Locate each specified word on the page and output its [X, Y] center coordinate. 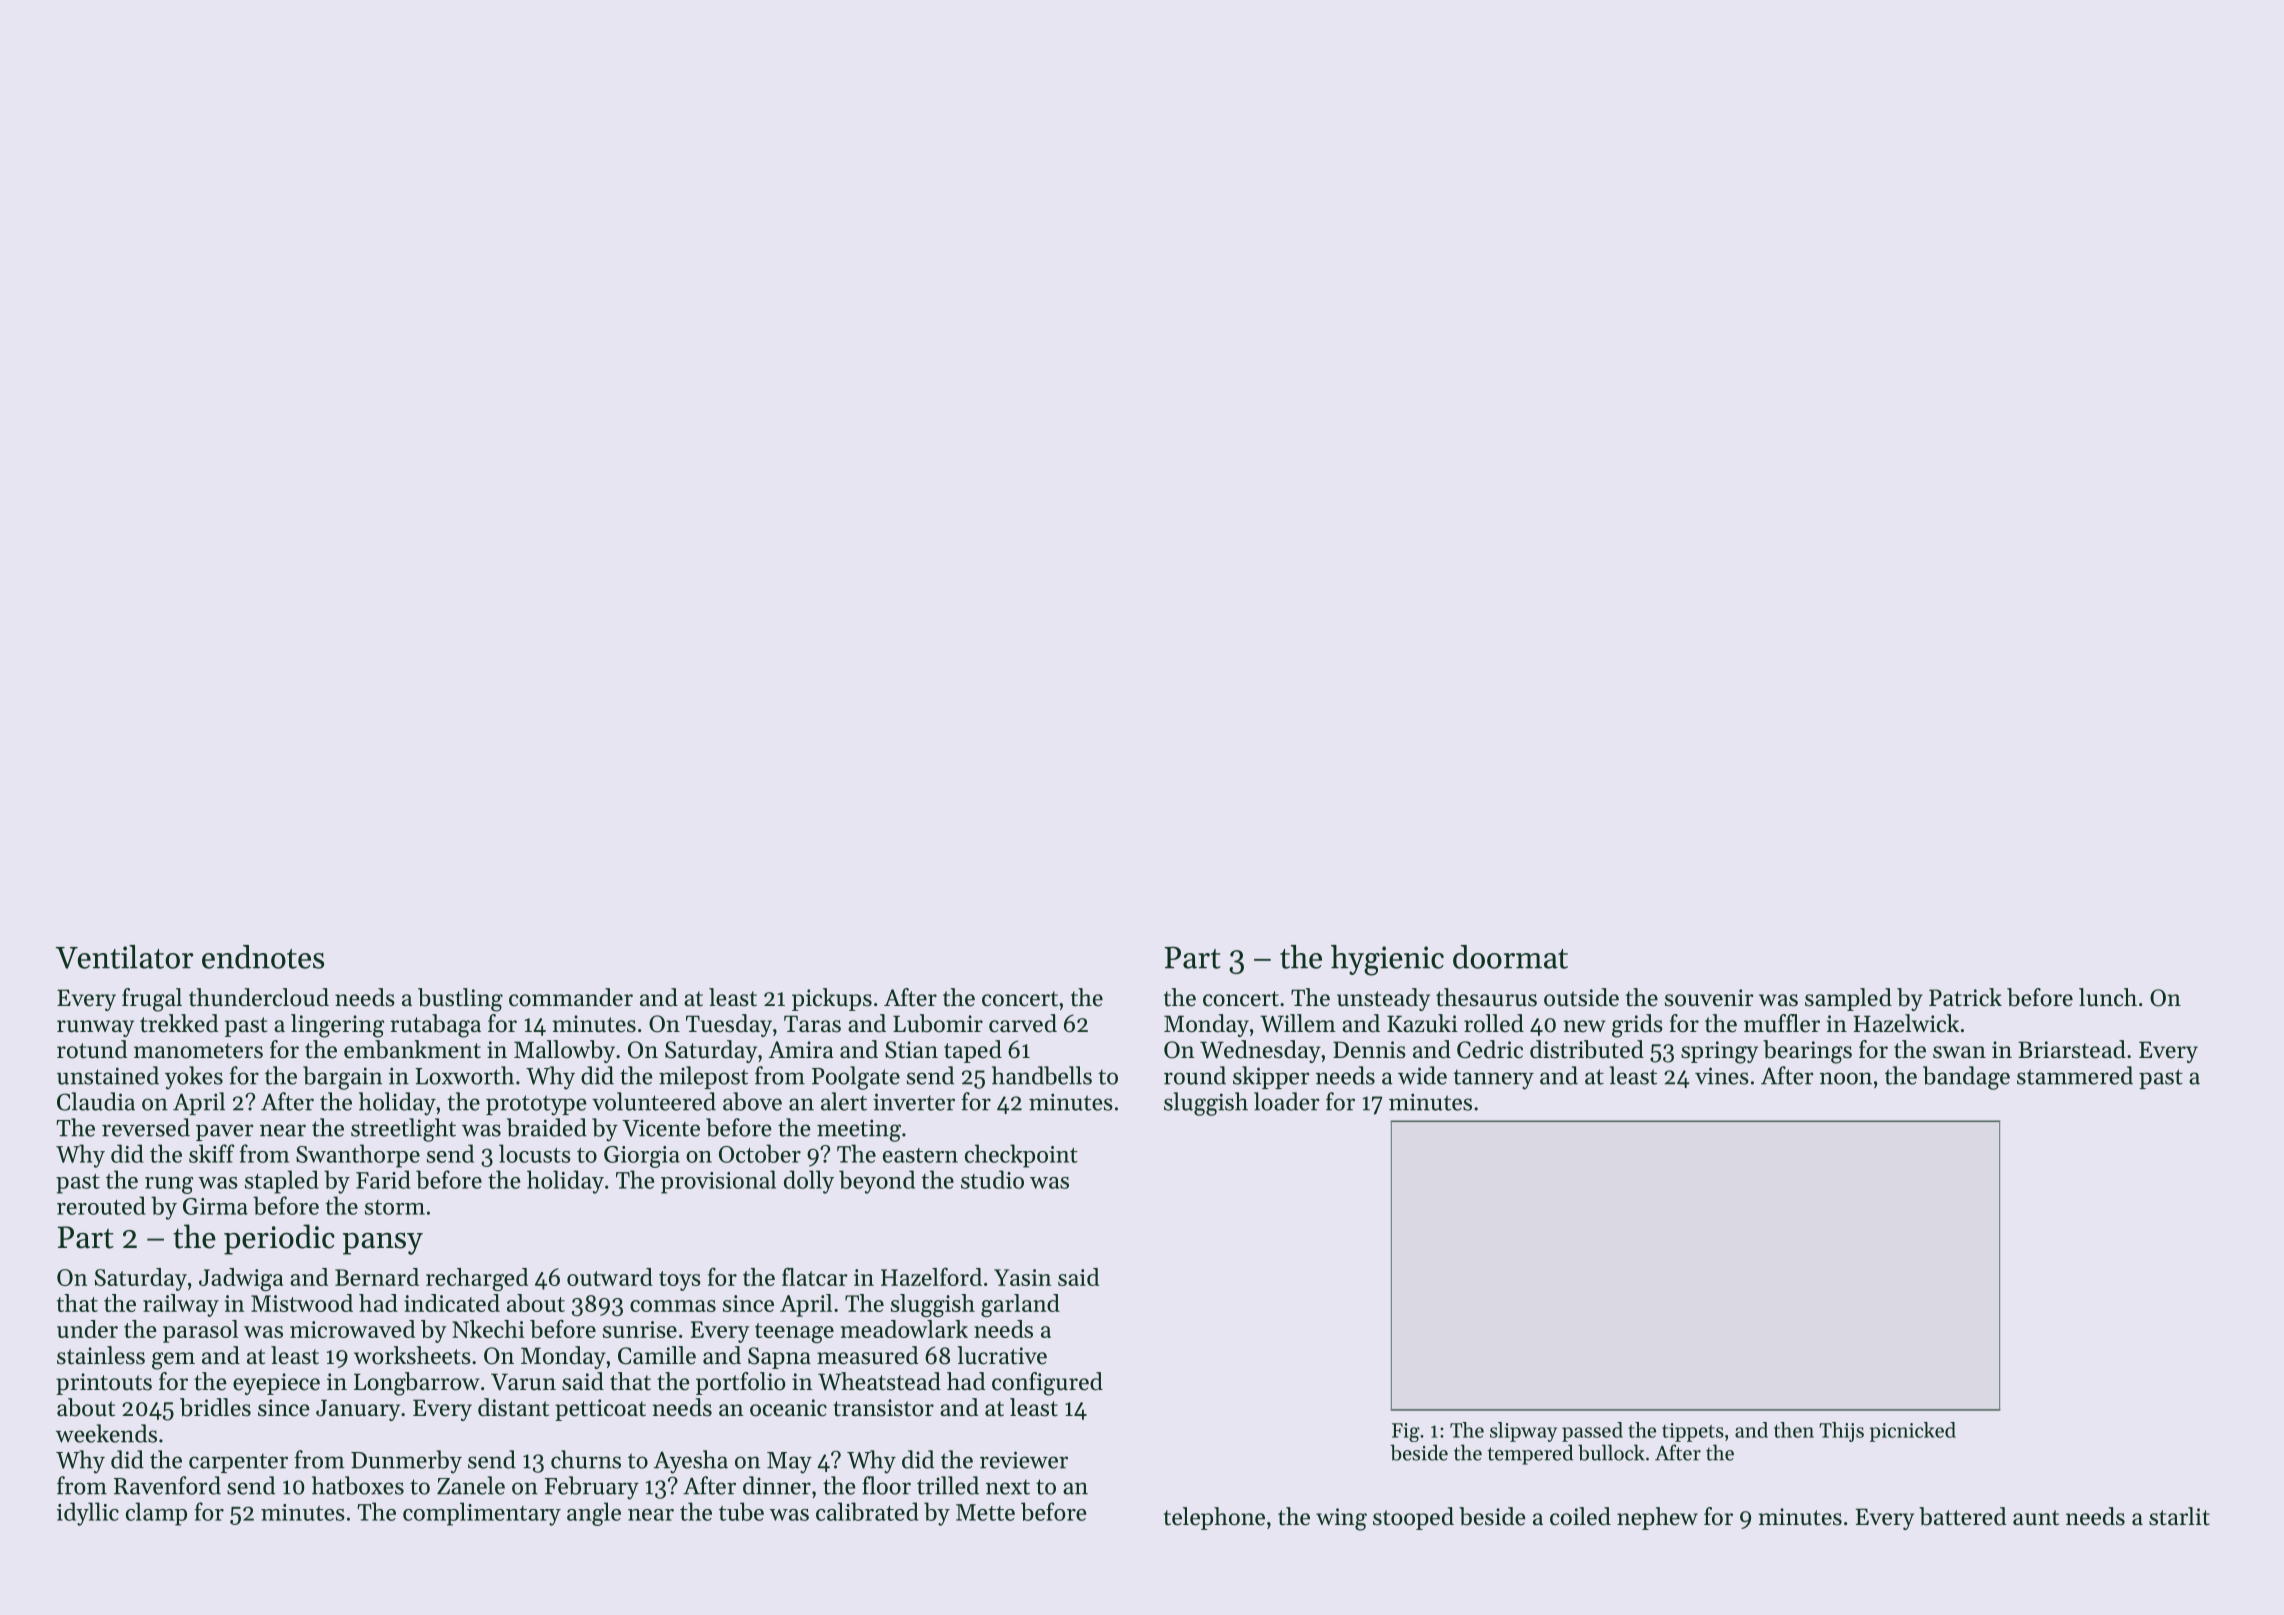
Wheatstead [879, 1381]
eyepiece [276, 1384]
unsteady [1383, 999]
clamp [156, 1514]
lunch [2108, 997]
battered [1962, 1516]
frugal [152, 1000]
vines [1722, 1076]
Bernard [377, 1277]
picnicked [1913, 1432]
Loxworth [464, 1075]
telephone [1214, 1518]
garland [1020, 1305]
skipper [1271, 1077]
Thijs [1841, 1432]
